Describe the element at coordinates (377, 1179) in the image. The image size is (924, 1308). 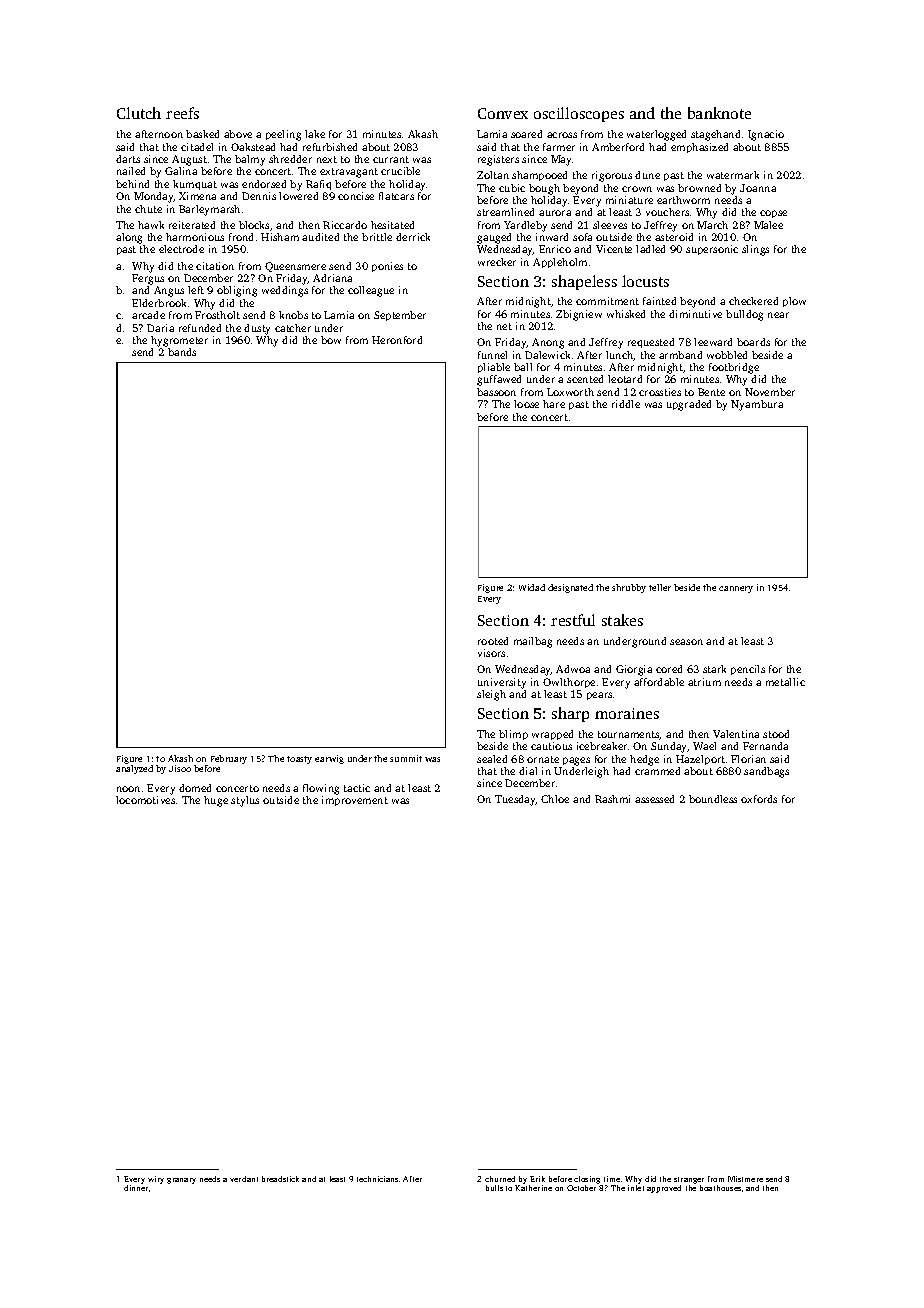
I see `technicians` at that location.
